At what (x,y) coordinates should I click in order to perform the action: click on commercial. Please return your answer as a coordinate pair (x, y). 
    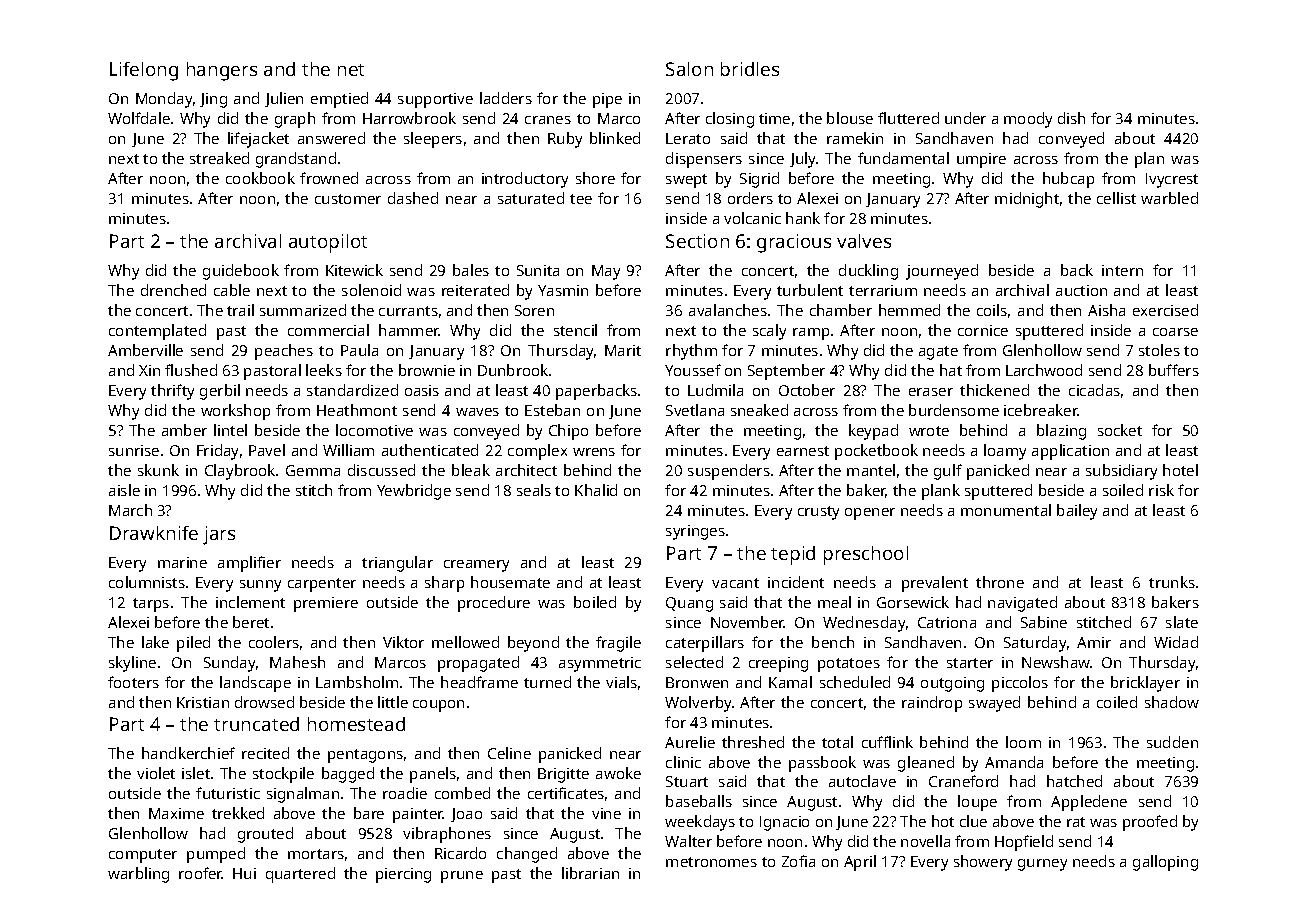
    Looking at the image, I should click on (328, 330).
